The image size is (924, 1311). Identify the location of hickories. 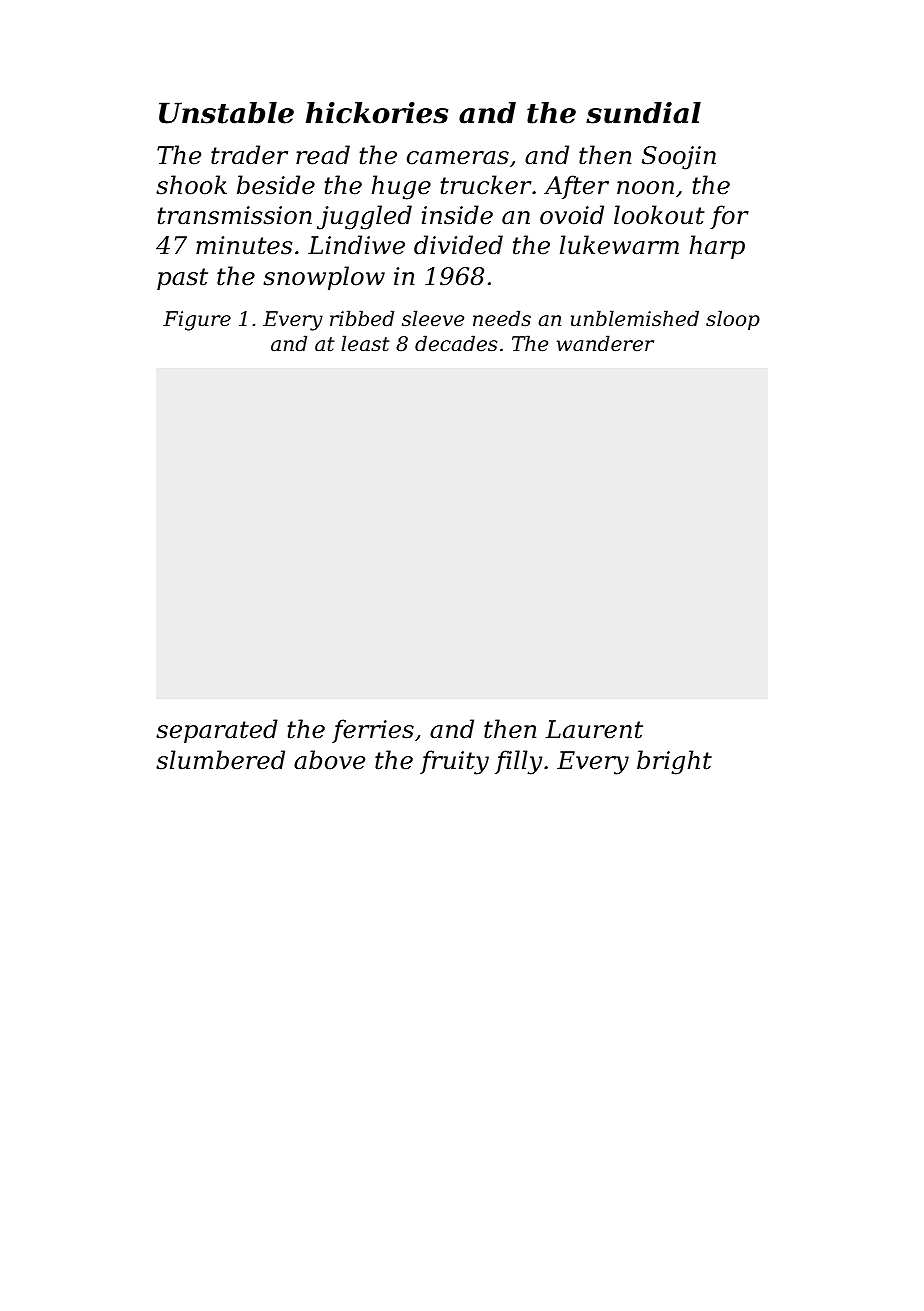
(377, 113).
